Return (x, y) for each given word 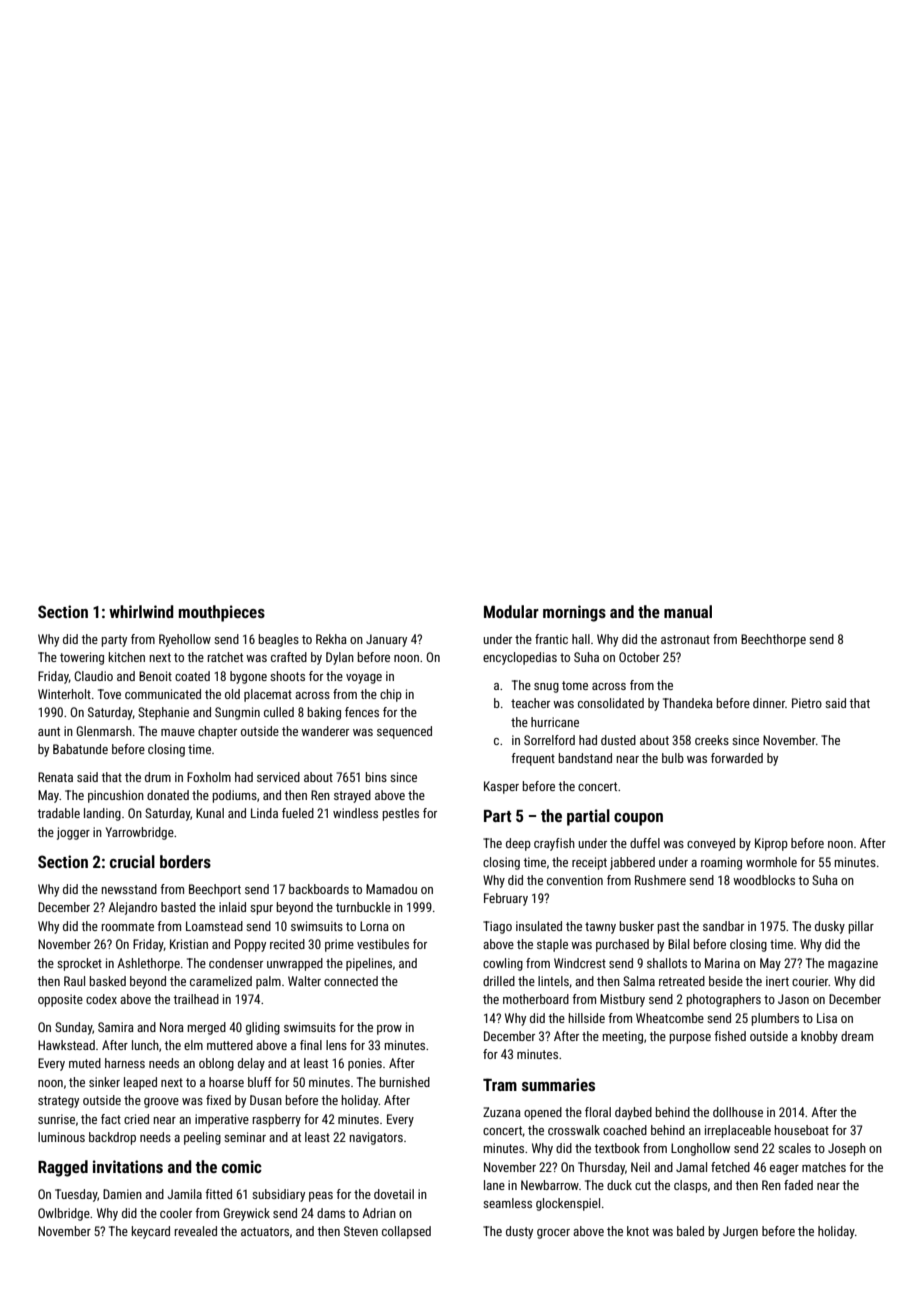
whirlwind (141, 611)
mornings (574, 613)
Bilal (678, 944)
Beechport (215, 890)
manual (688, 611)
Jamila (185, 1194)
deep (518, 844)
